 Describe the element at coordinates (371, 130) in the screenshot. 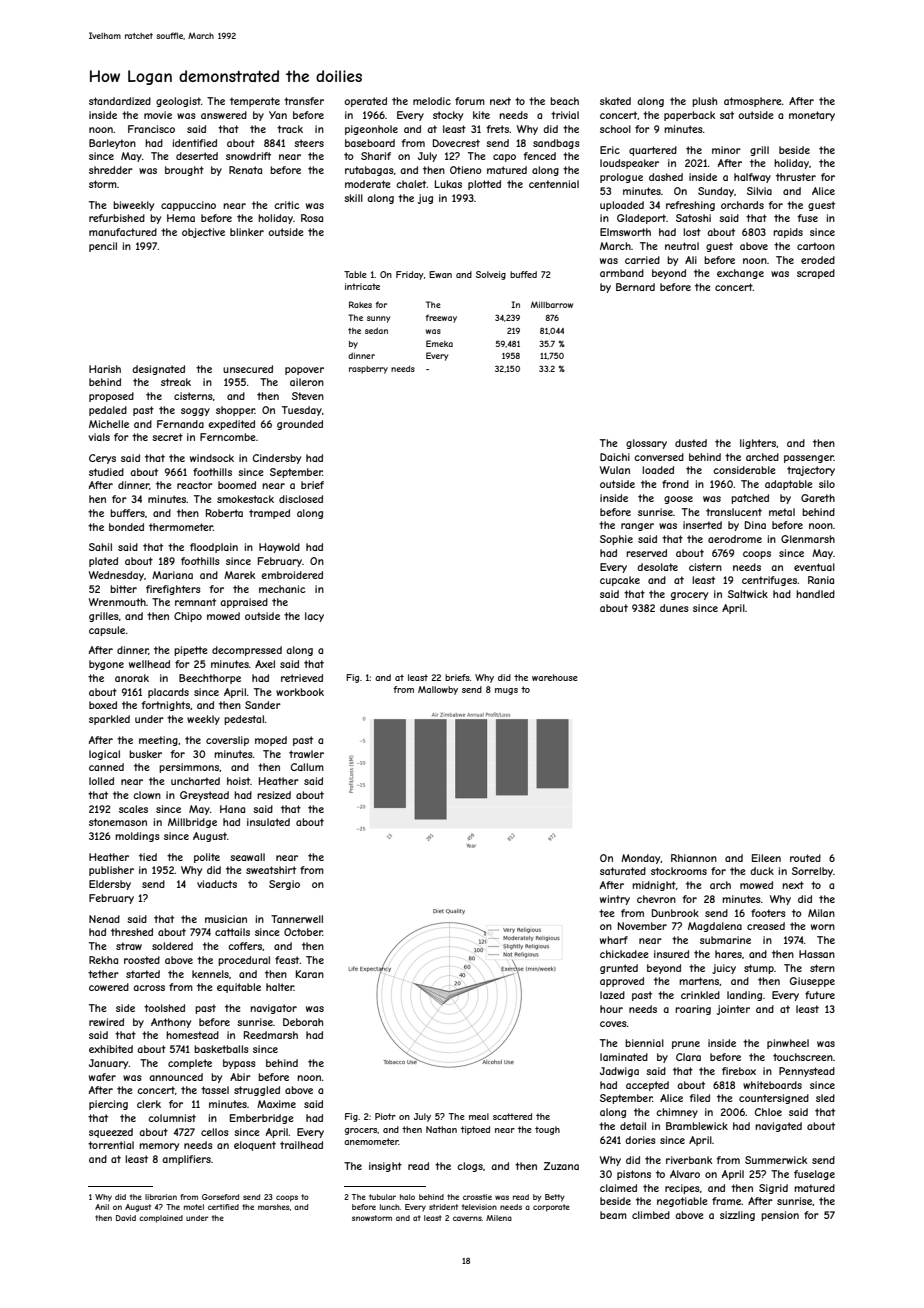

I see `pigeonhole` at that location.
